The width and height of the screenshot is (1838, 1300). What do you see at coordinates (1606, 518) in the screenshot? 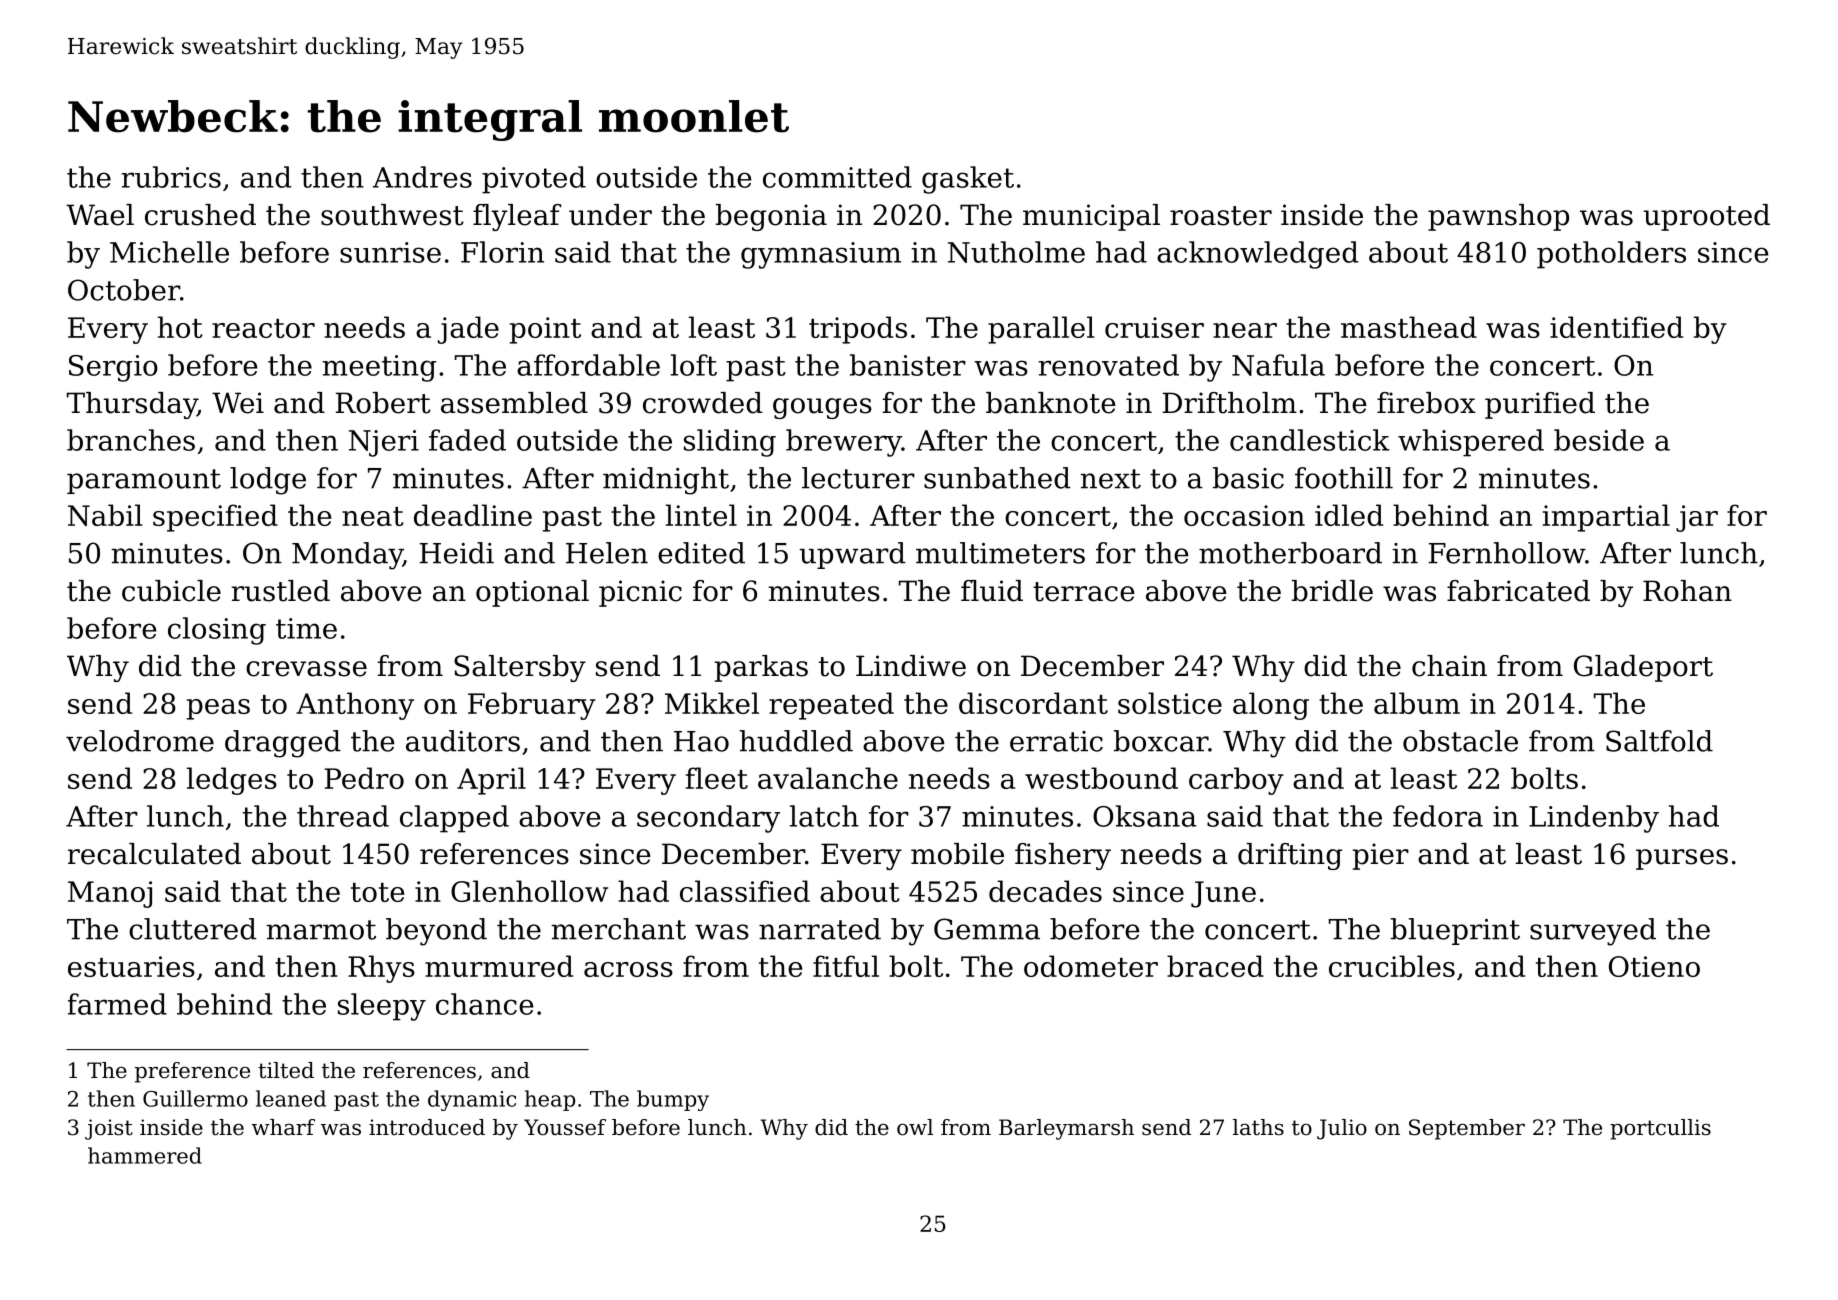
I see `impartial` at bounding box center [1606, 518].
